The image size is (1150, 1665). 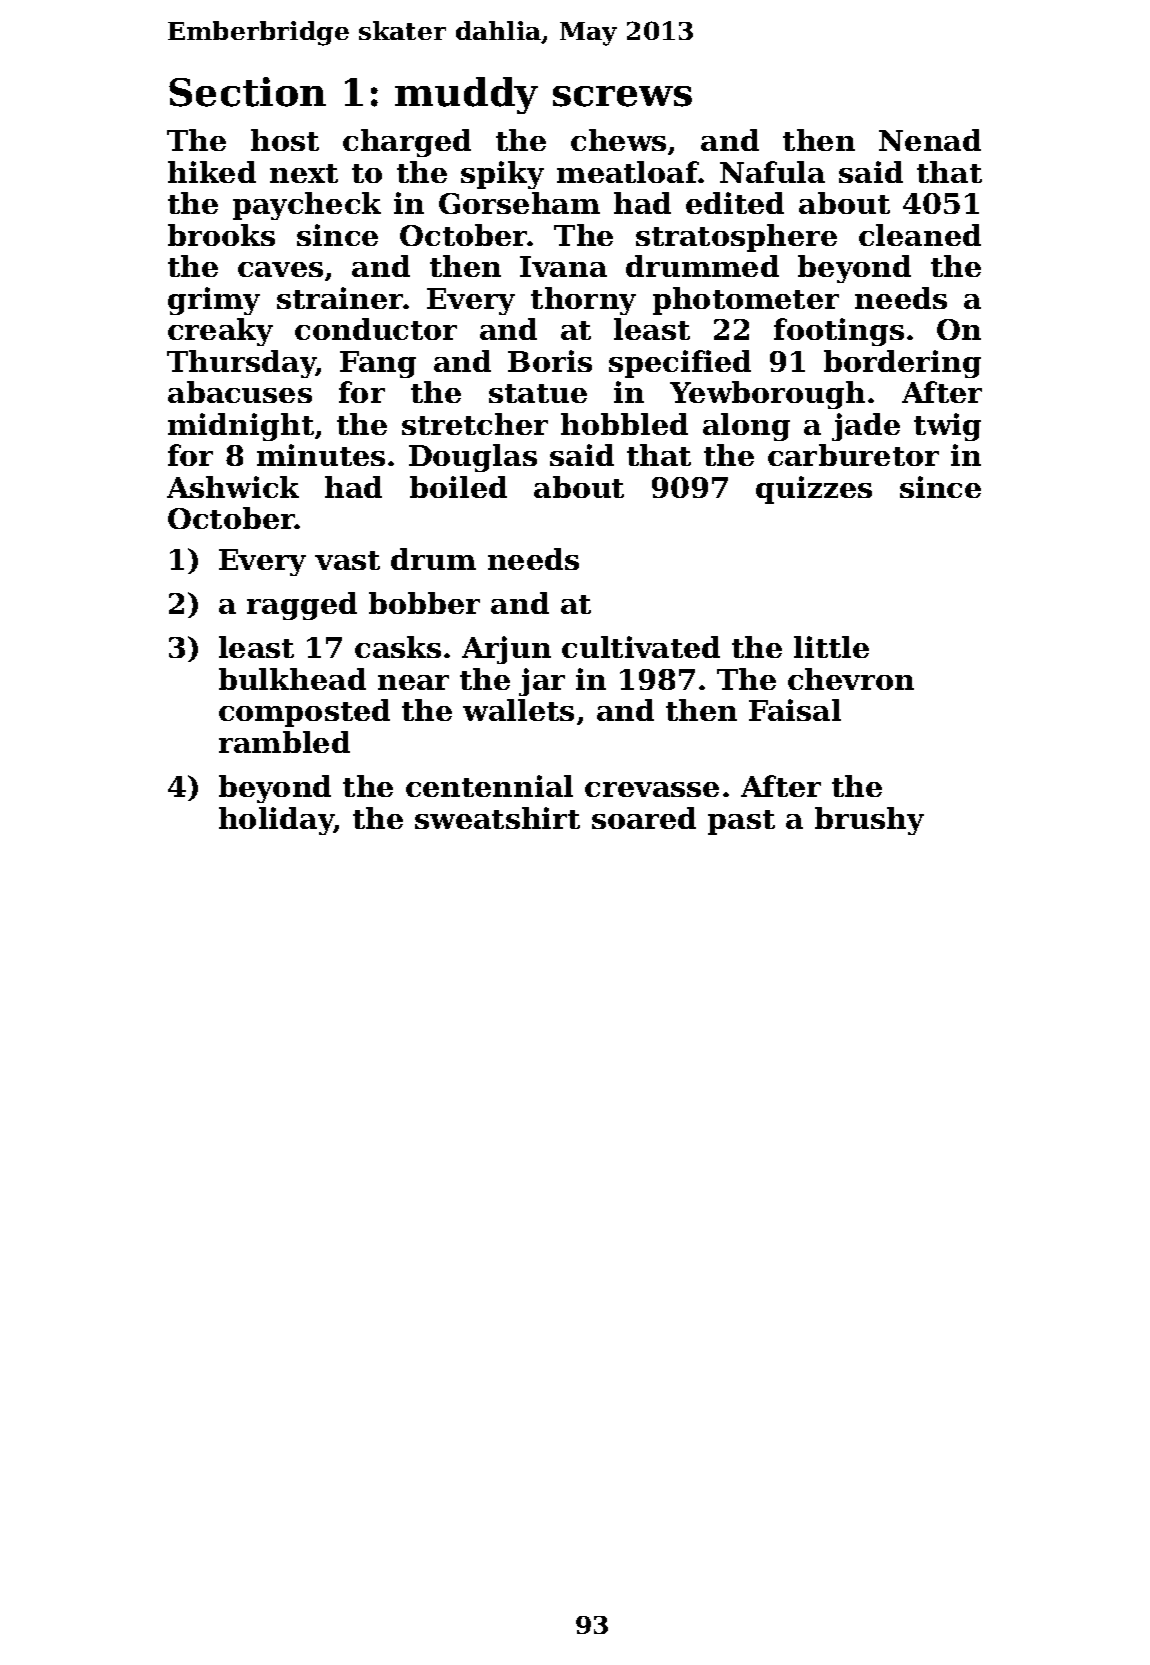 What do you see at coordinates (741, 822) in the screenshot?
I see `past` at bounding box center [741, 822].
